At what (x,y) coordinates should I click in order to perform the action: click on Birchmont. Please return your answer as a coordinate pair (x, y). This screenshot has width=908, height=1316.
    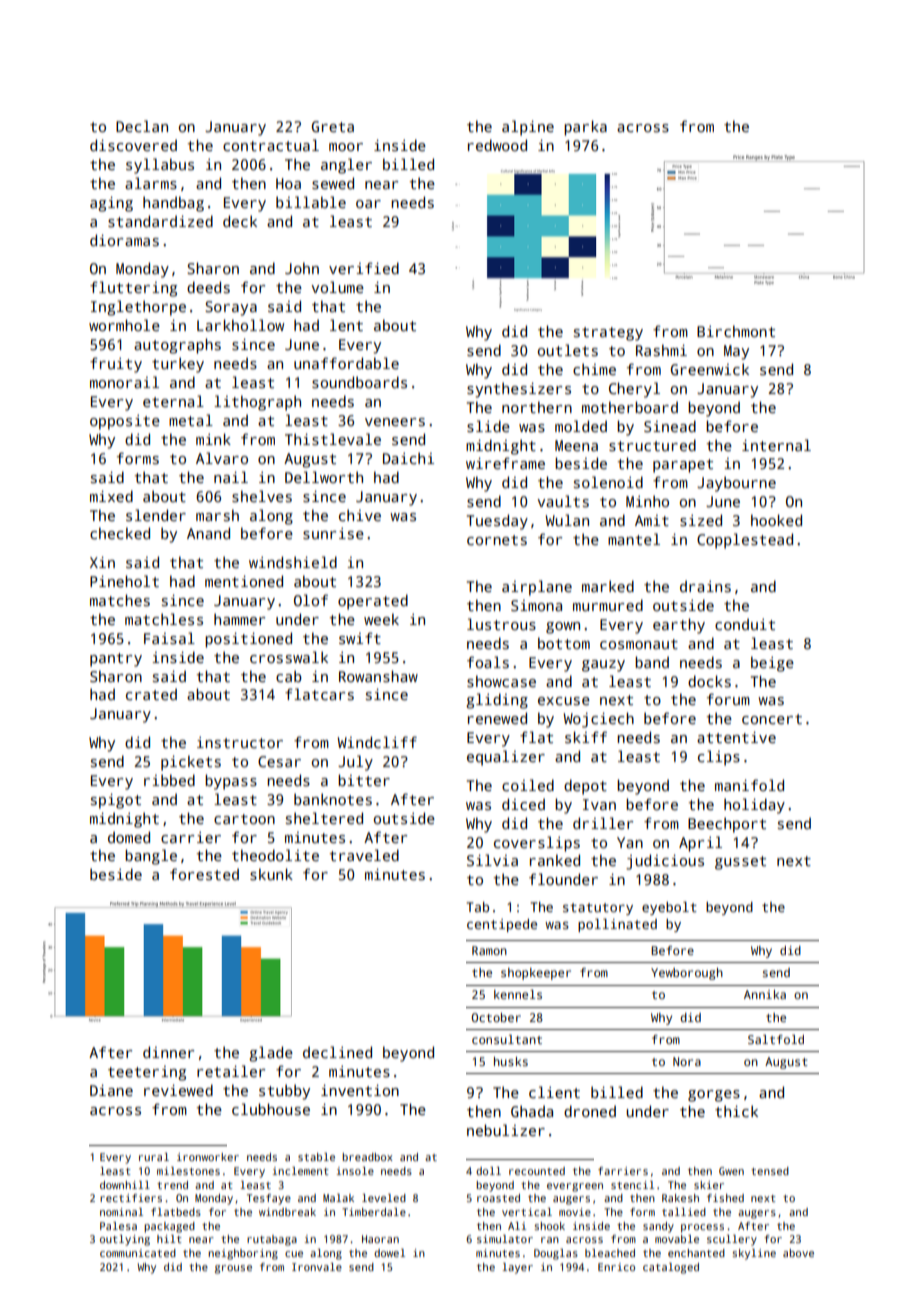
    Looking at the image, I should click on (736, 331).
